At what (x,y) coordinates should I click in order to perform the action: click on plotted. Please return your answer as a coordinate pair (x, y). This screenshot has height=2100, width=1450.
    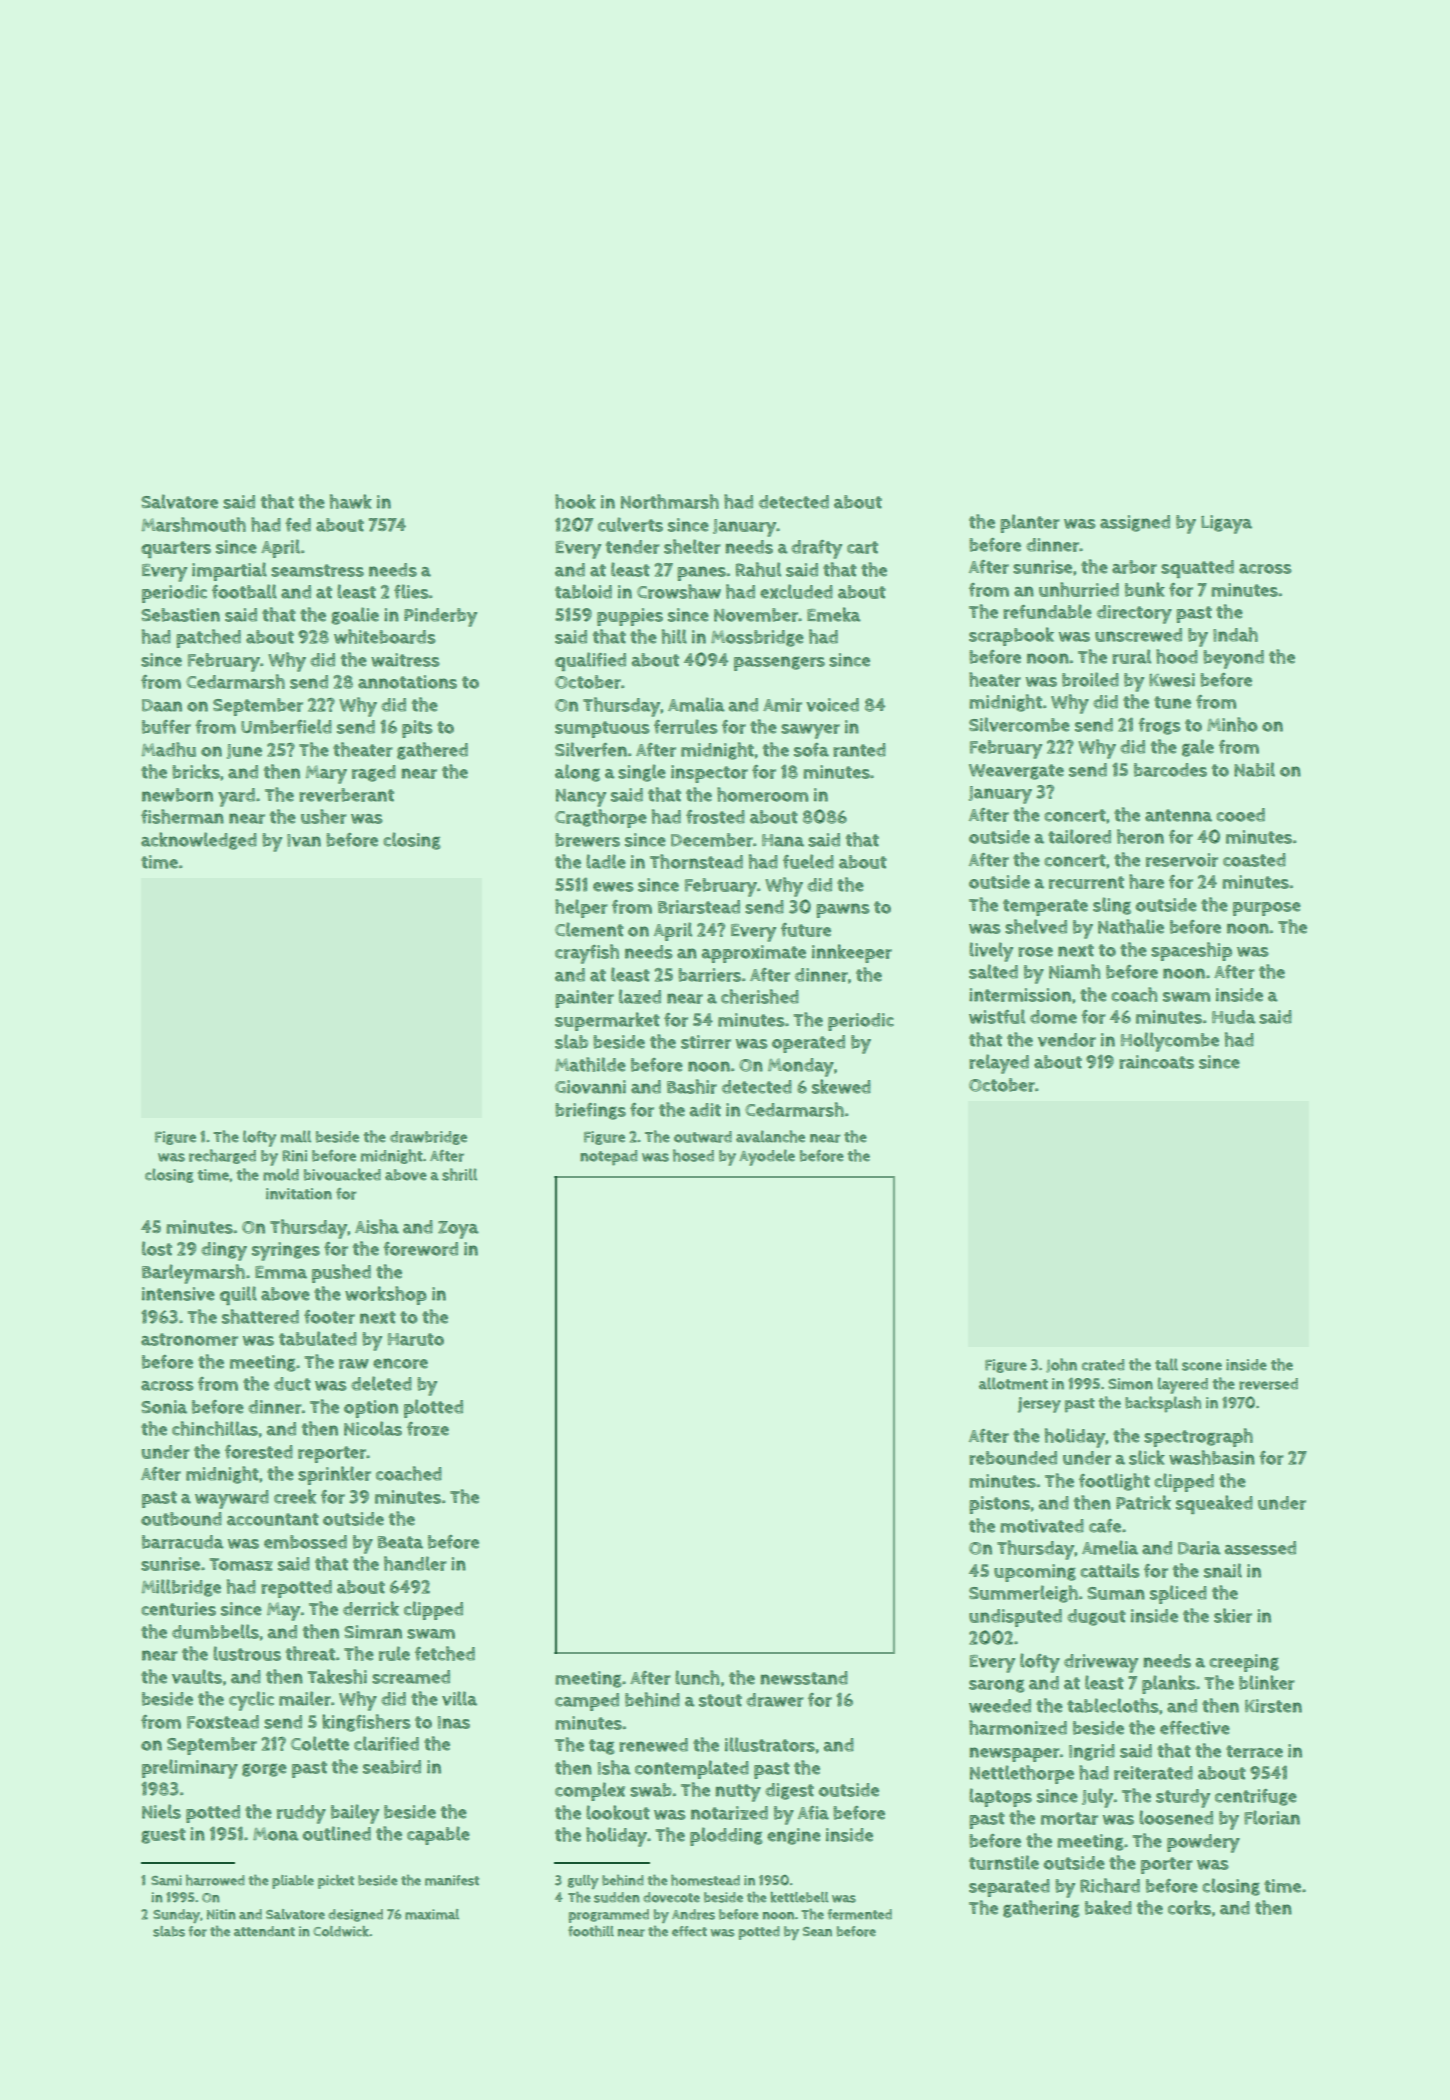
    Looking at the image, I should click on (433, 1408).
